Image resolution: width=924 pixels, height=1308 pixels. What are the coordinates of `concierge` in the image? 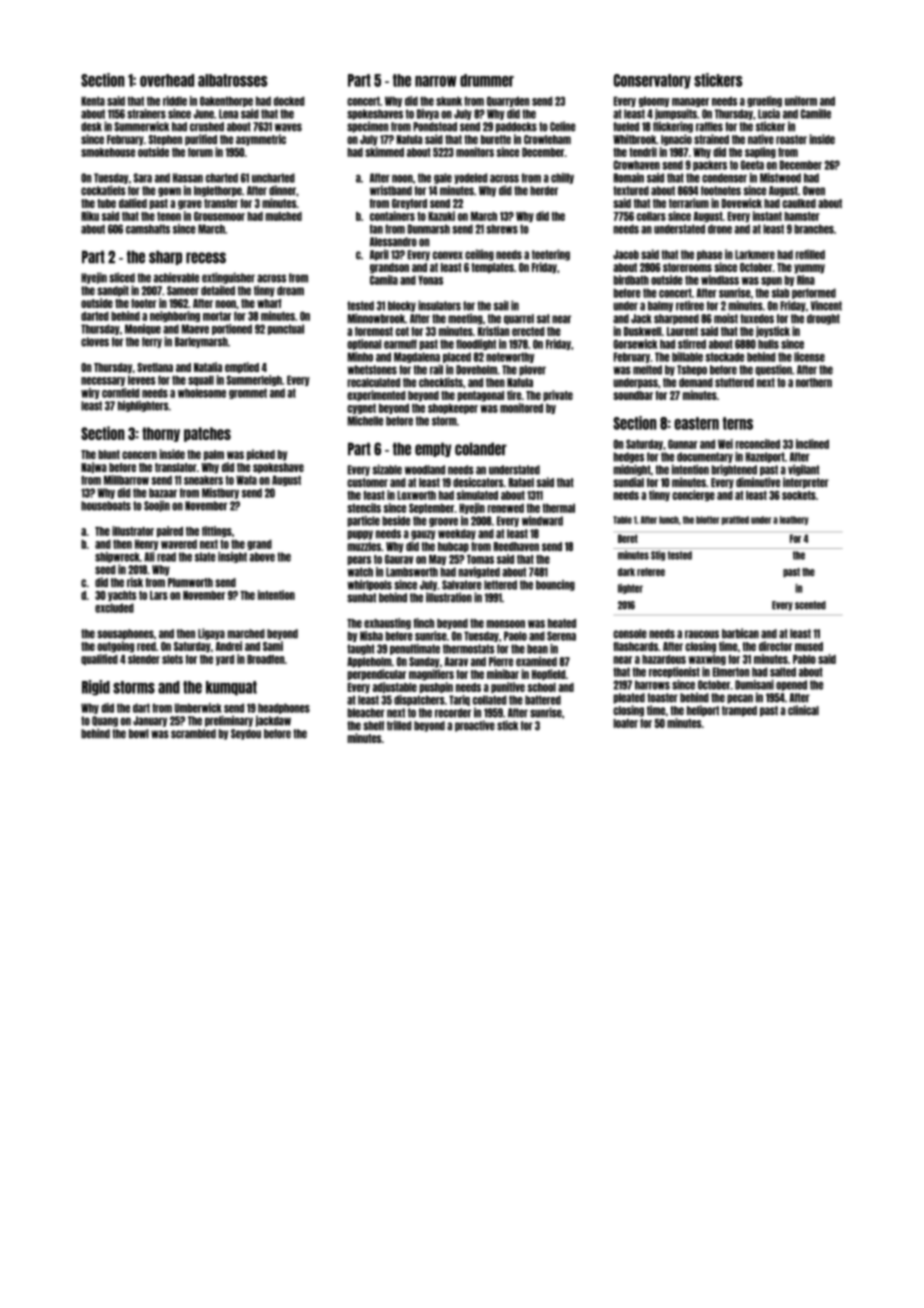 It's located at (693, 495).
